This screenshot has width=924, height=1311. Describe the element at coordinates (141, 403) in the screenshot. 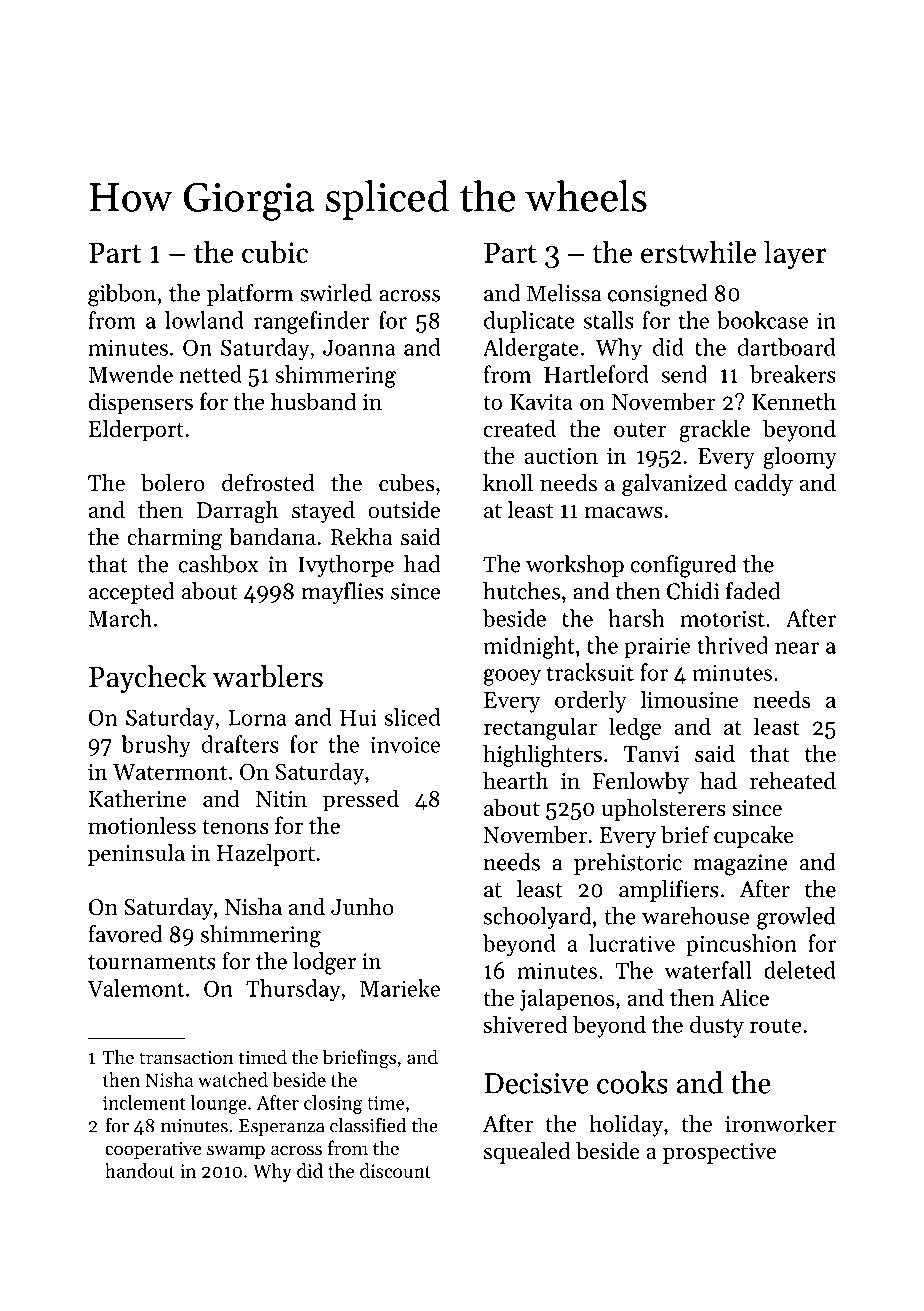

I see `dispensers` at that location.
